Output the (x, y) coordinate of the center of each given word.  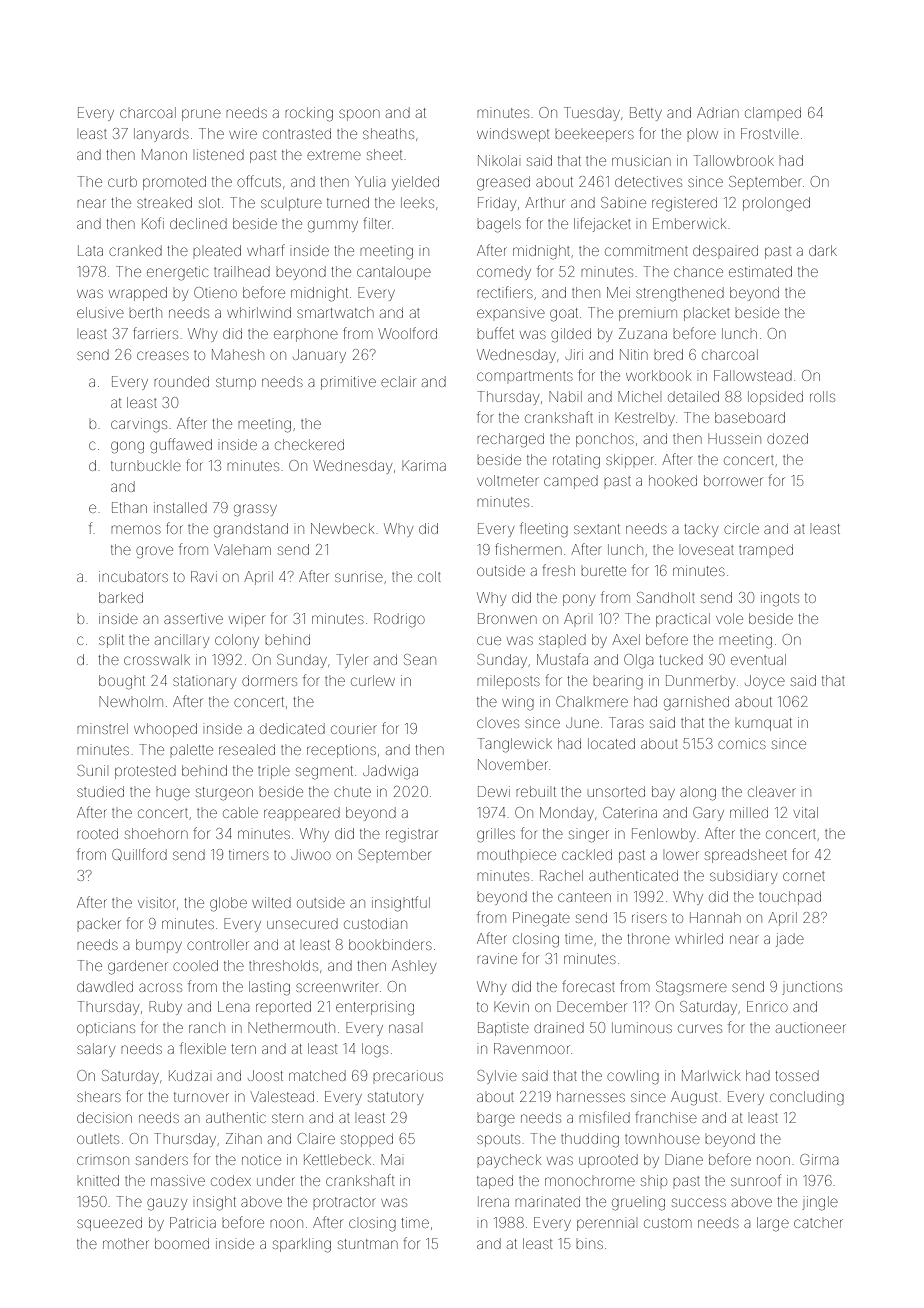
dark (823, 250)
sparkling (302, 1245)
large (773, 1224)
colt (429, 576)
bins (589, 1244)
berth (145, 312)
